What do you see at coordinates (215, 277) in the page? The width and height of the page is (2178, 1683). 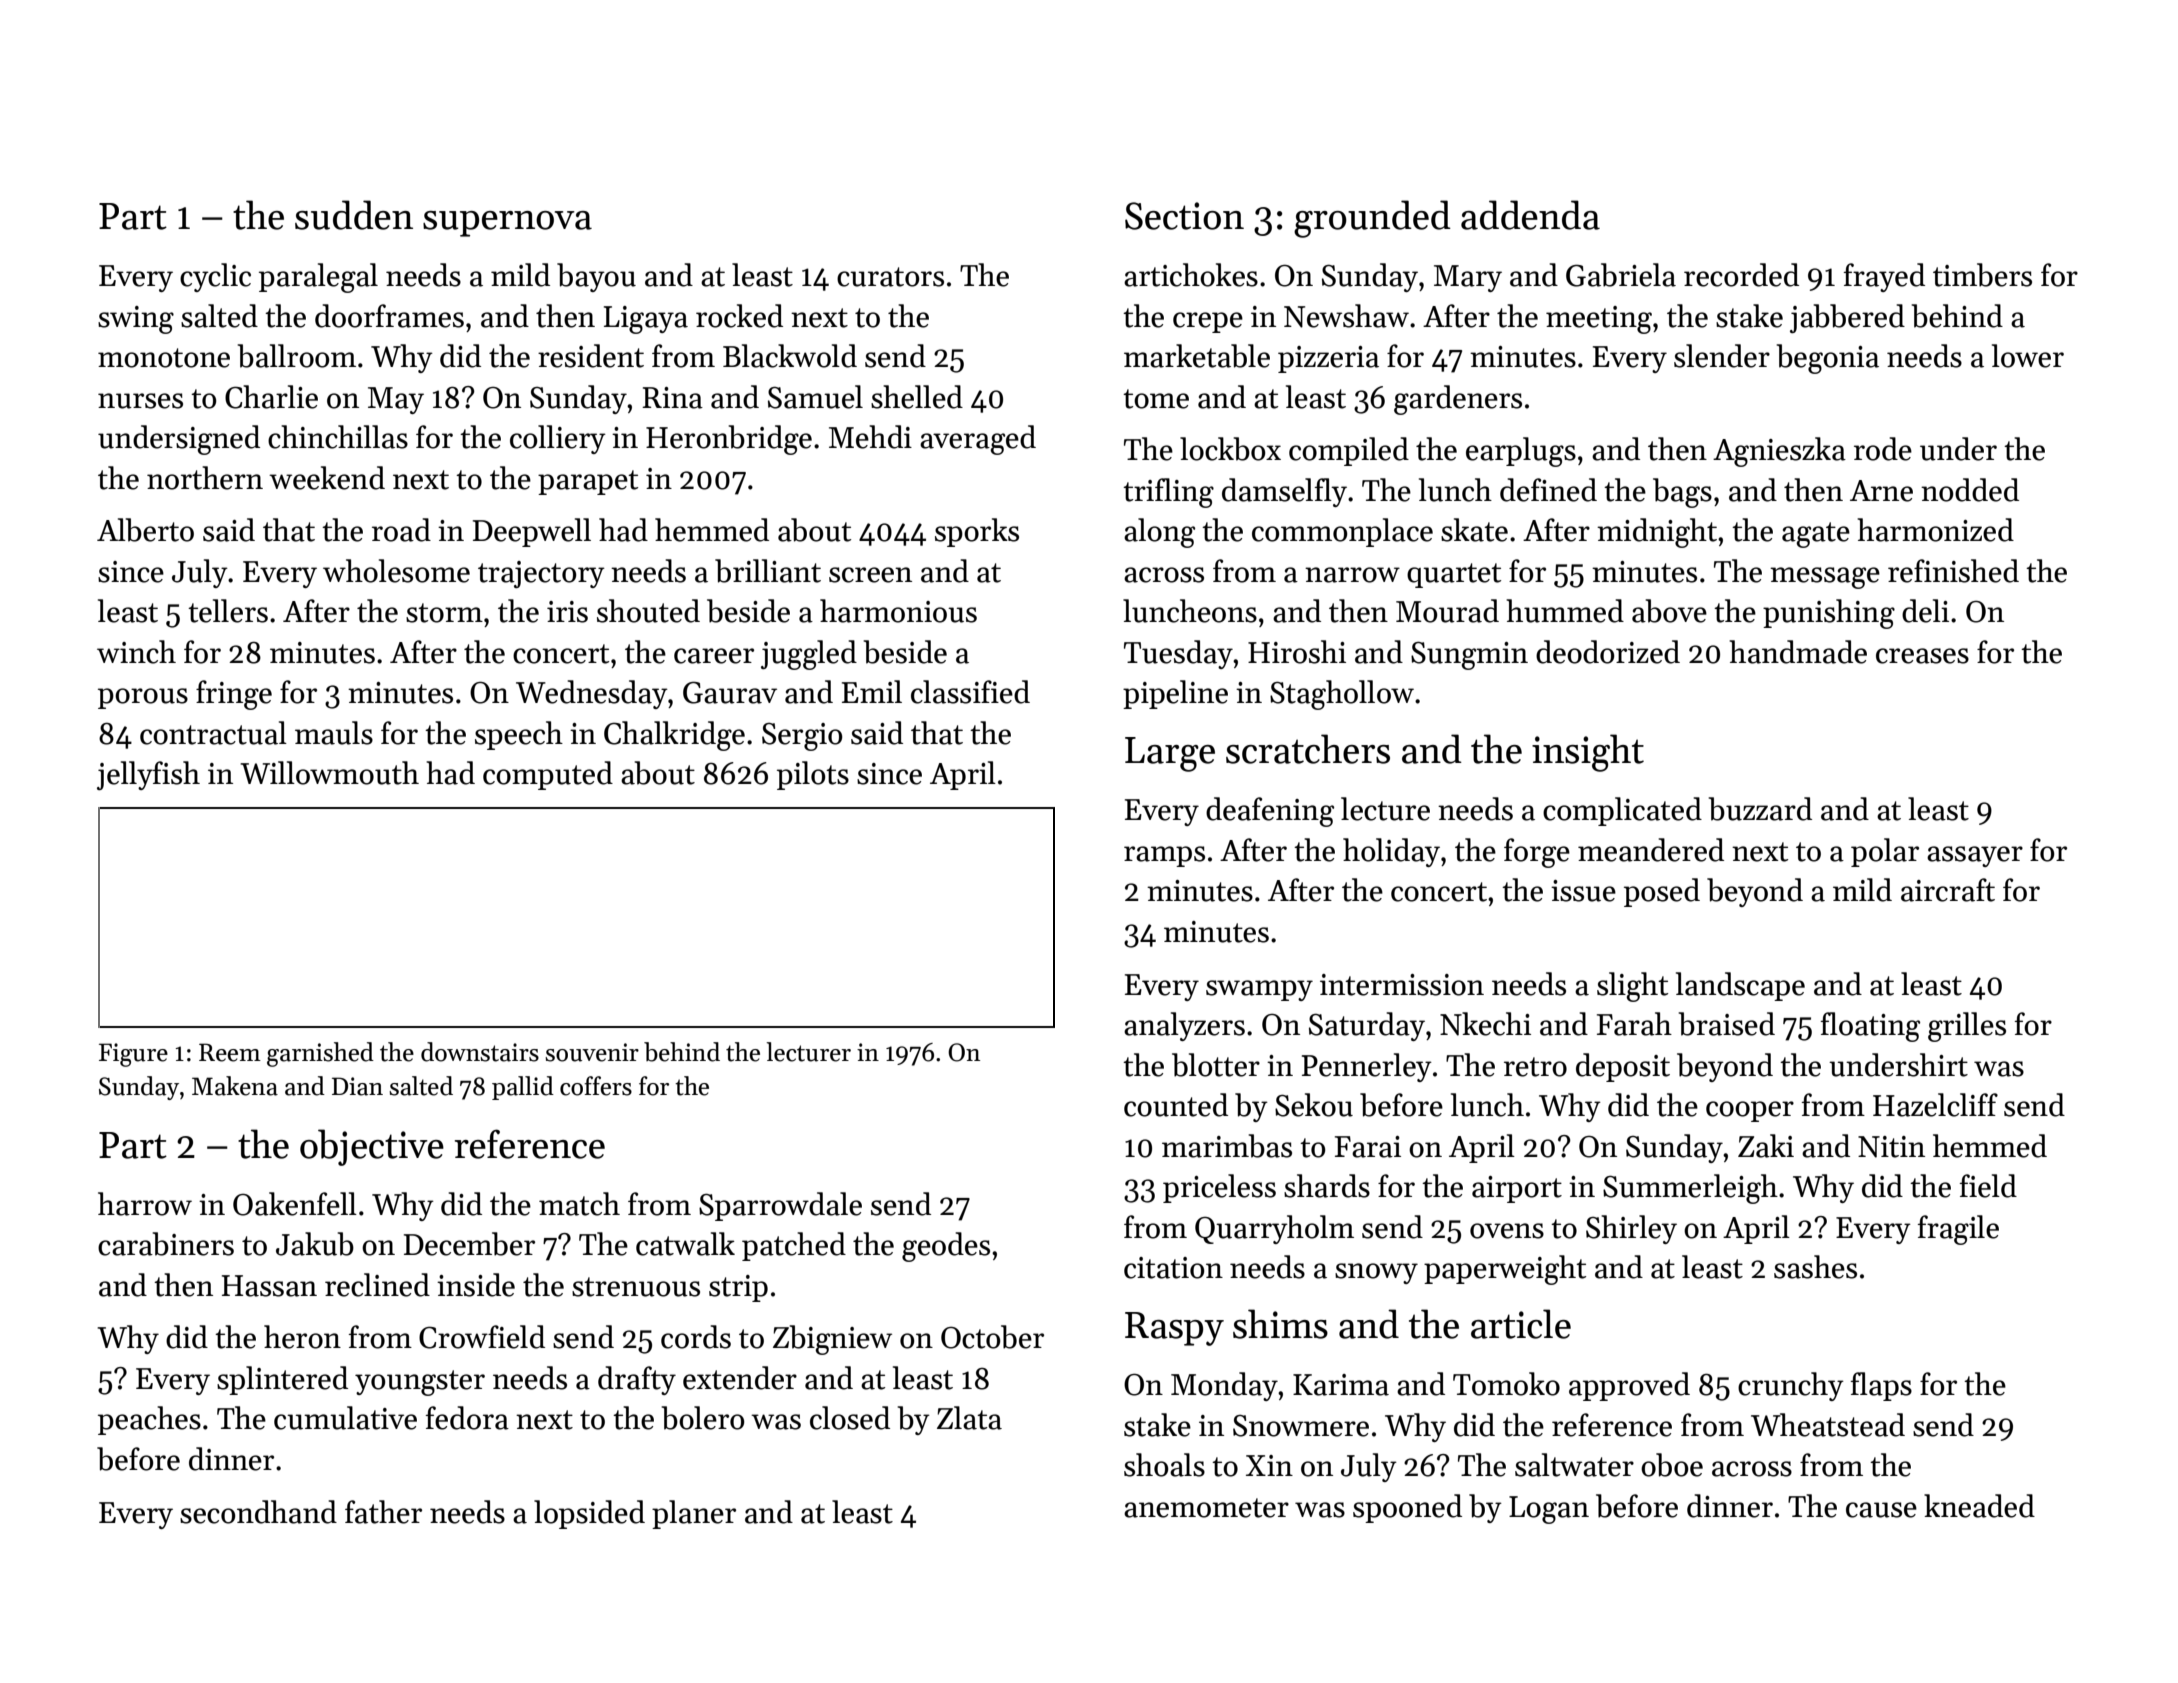 I see `cyclic` at bounding box center [215, 277].
